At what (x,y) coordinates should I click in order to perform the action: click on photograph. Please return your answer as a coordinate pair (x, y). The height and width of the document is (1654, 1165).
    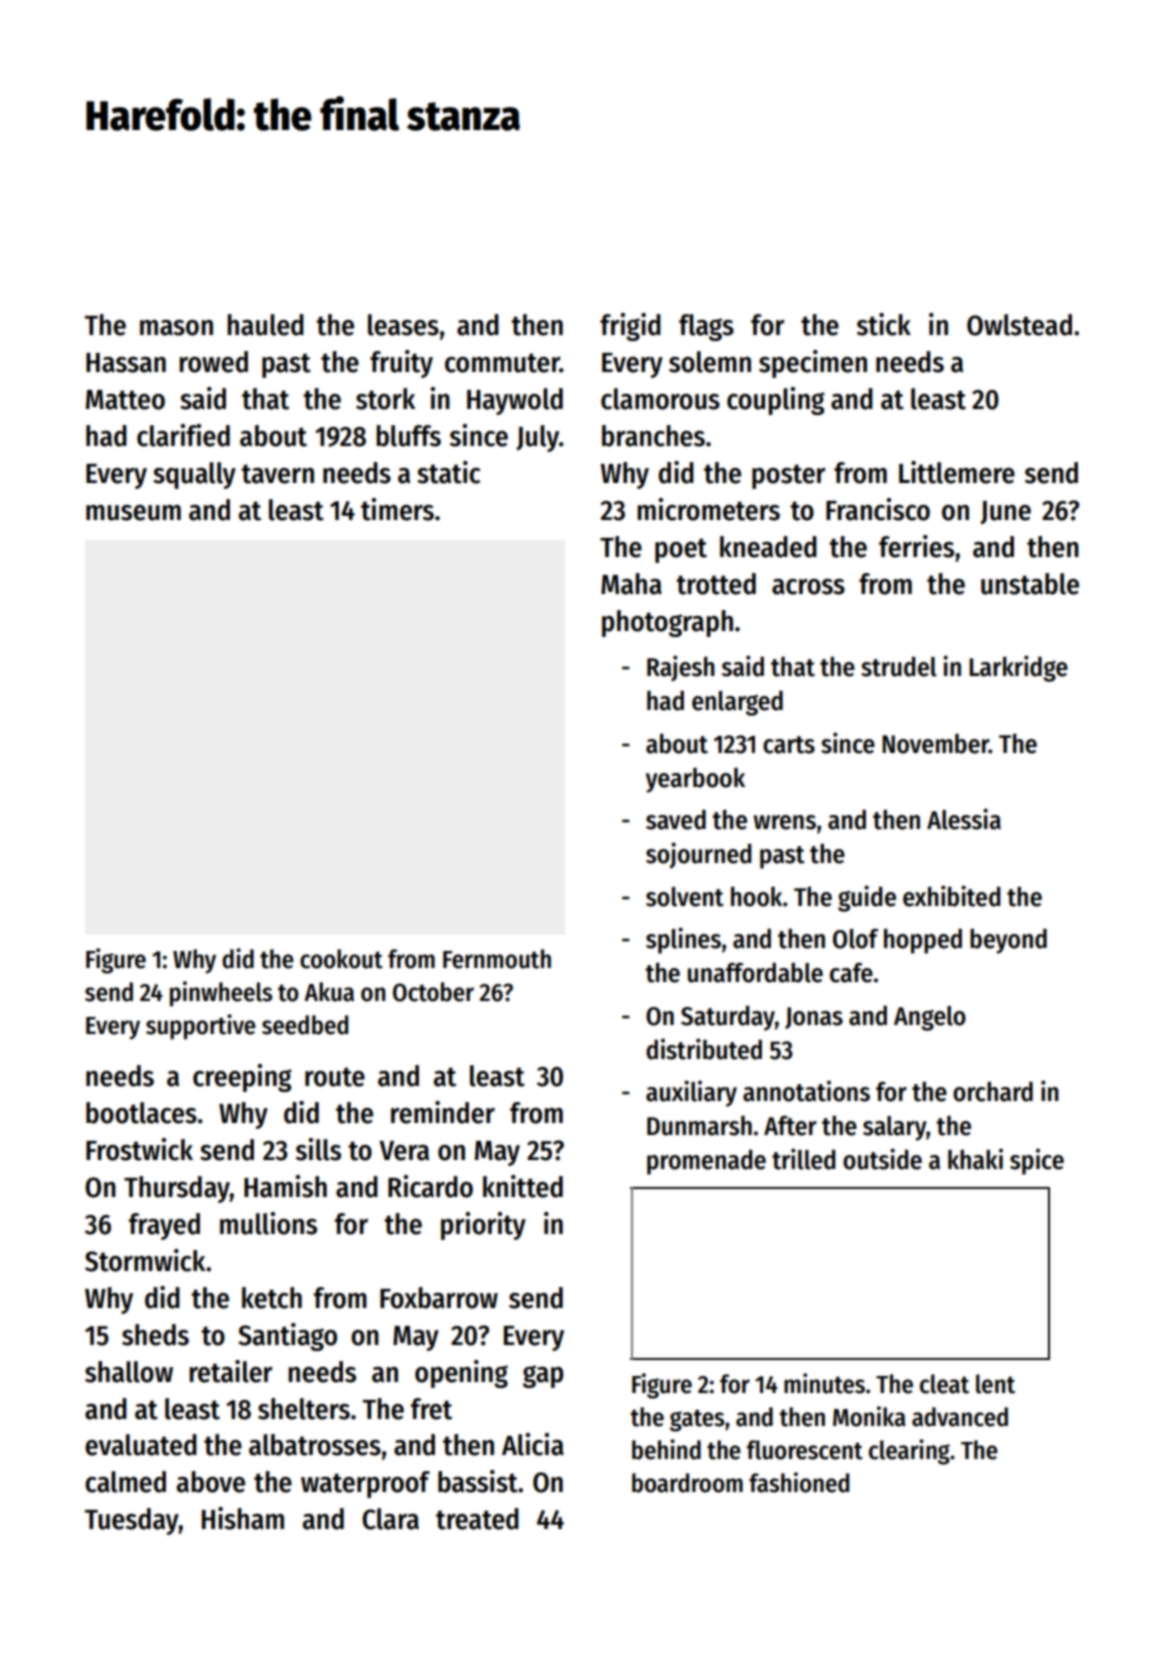
    Looking at the image, I should click on (667, 623).
